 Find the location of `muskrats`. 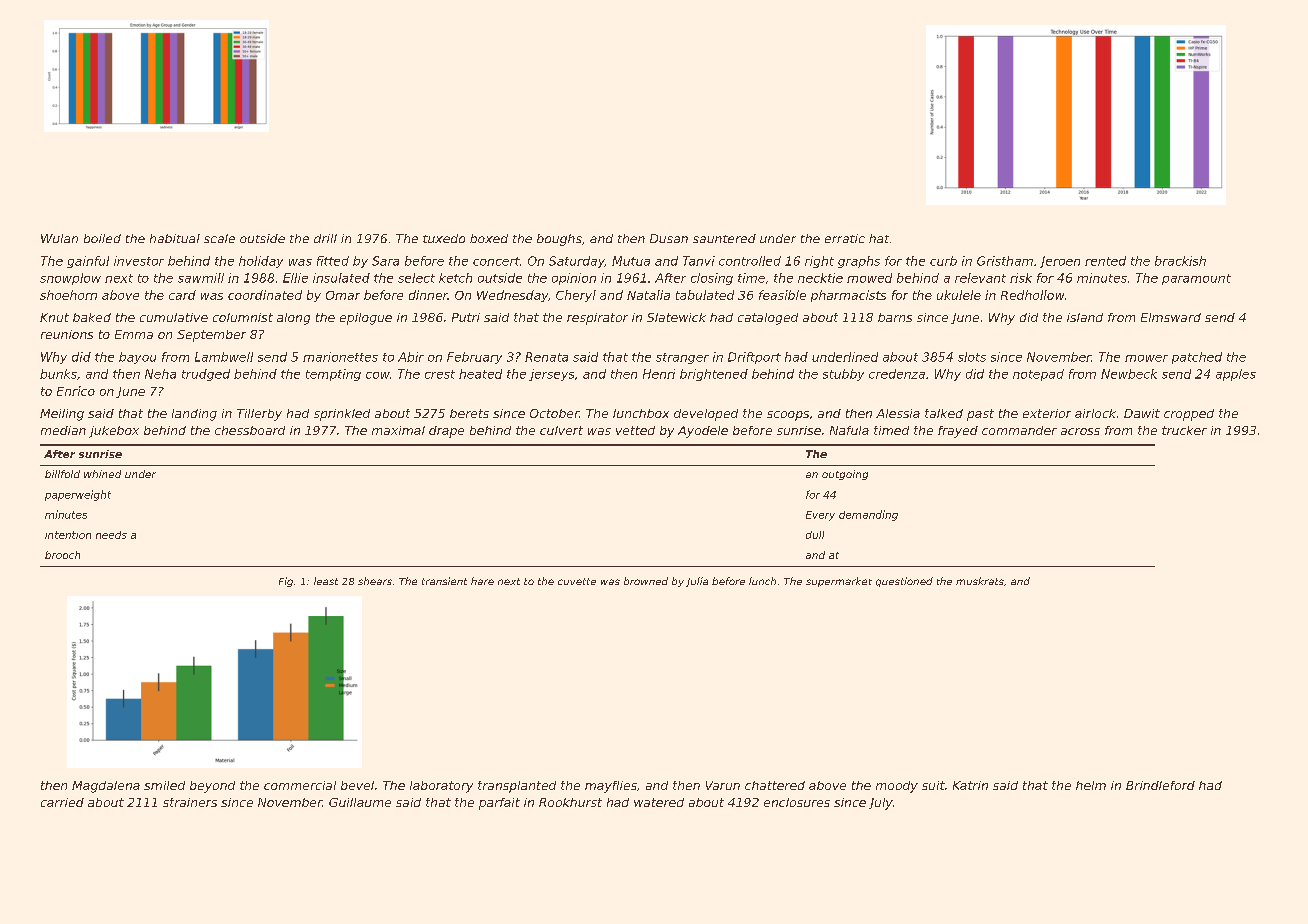

muskrats is located at coordinates (980, 581).
